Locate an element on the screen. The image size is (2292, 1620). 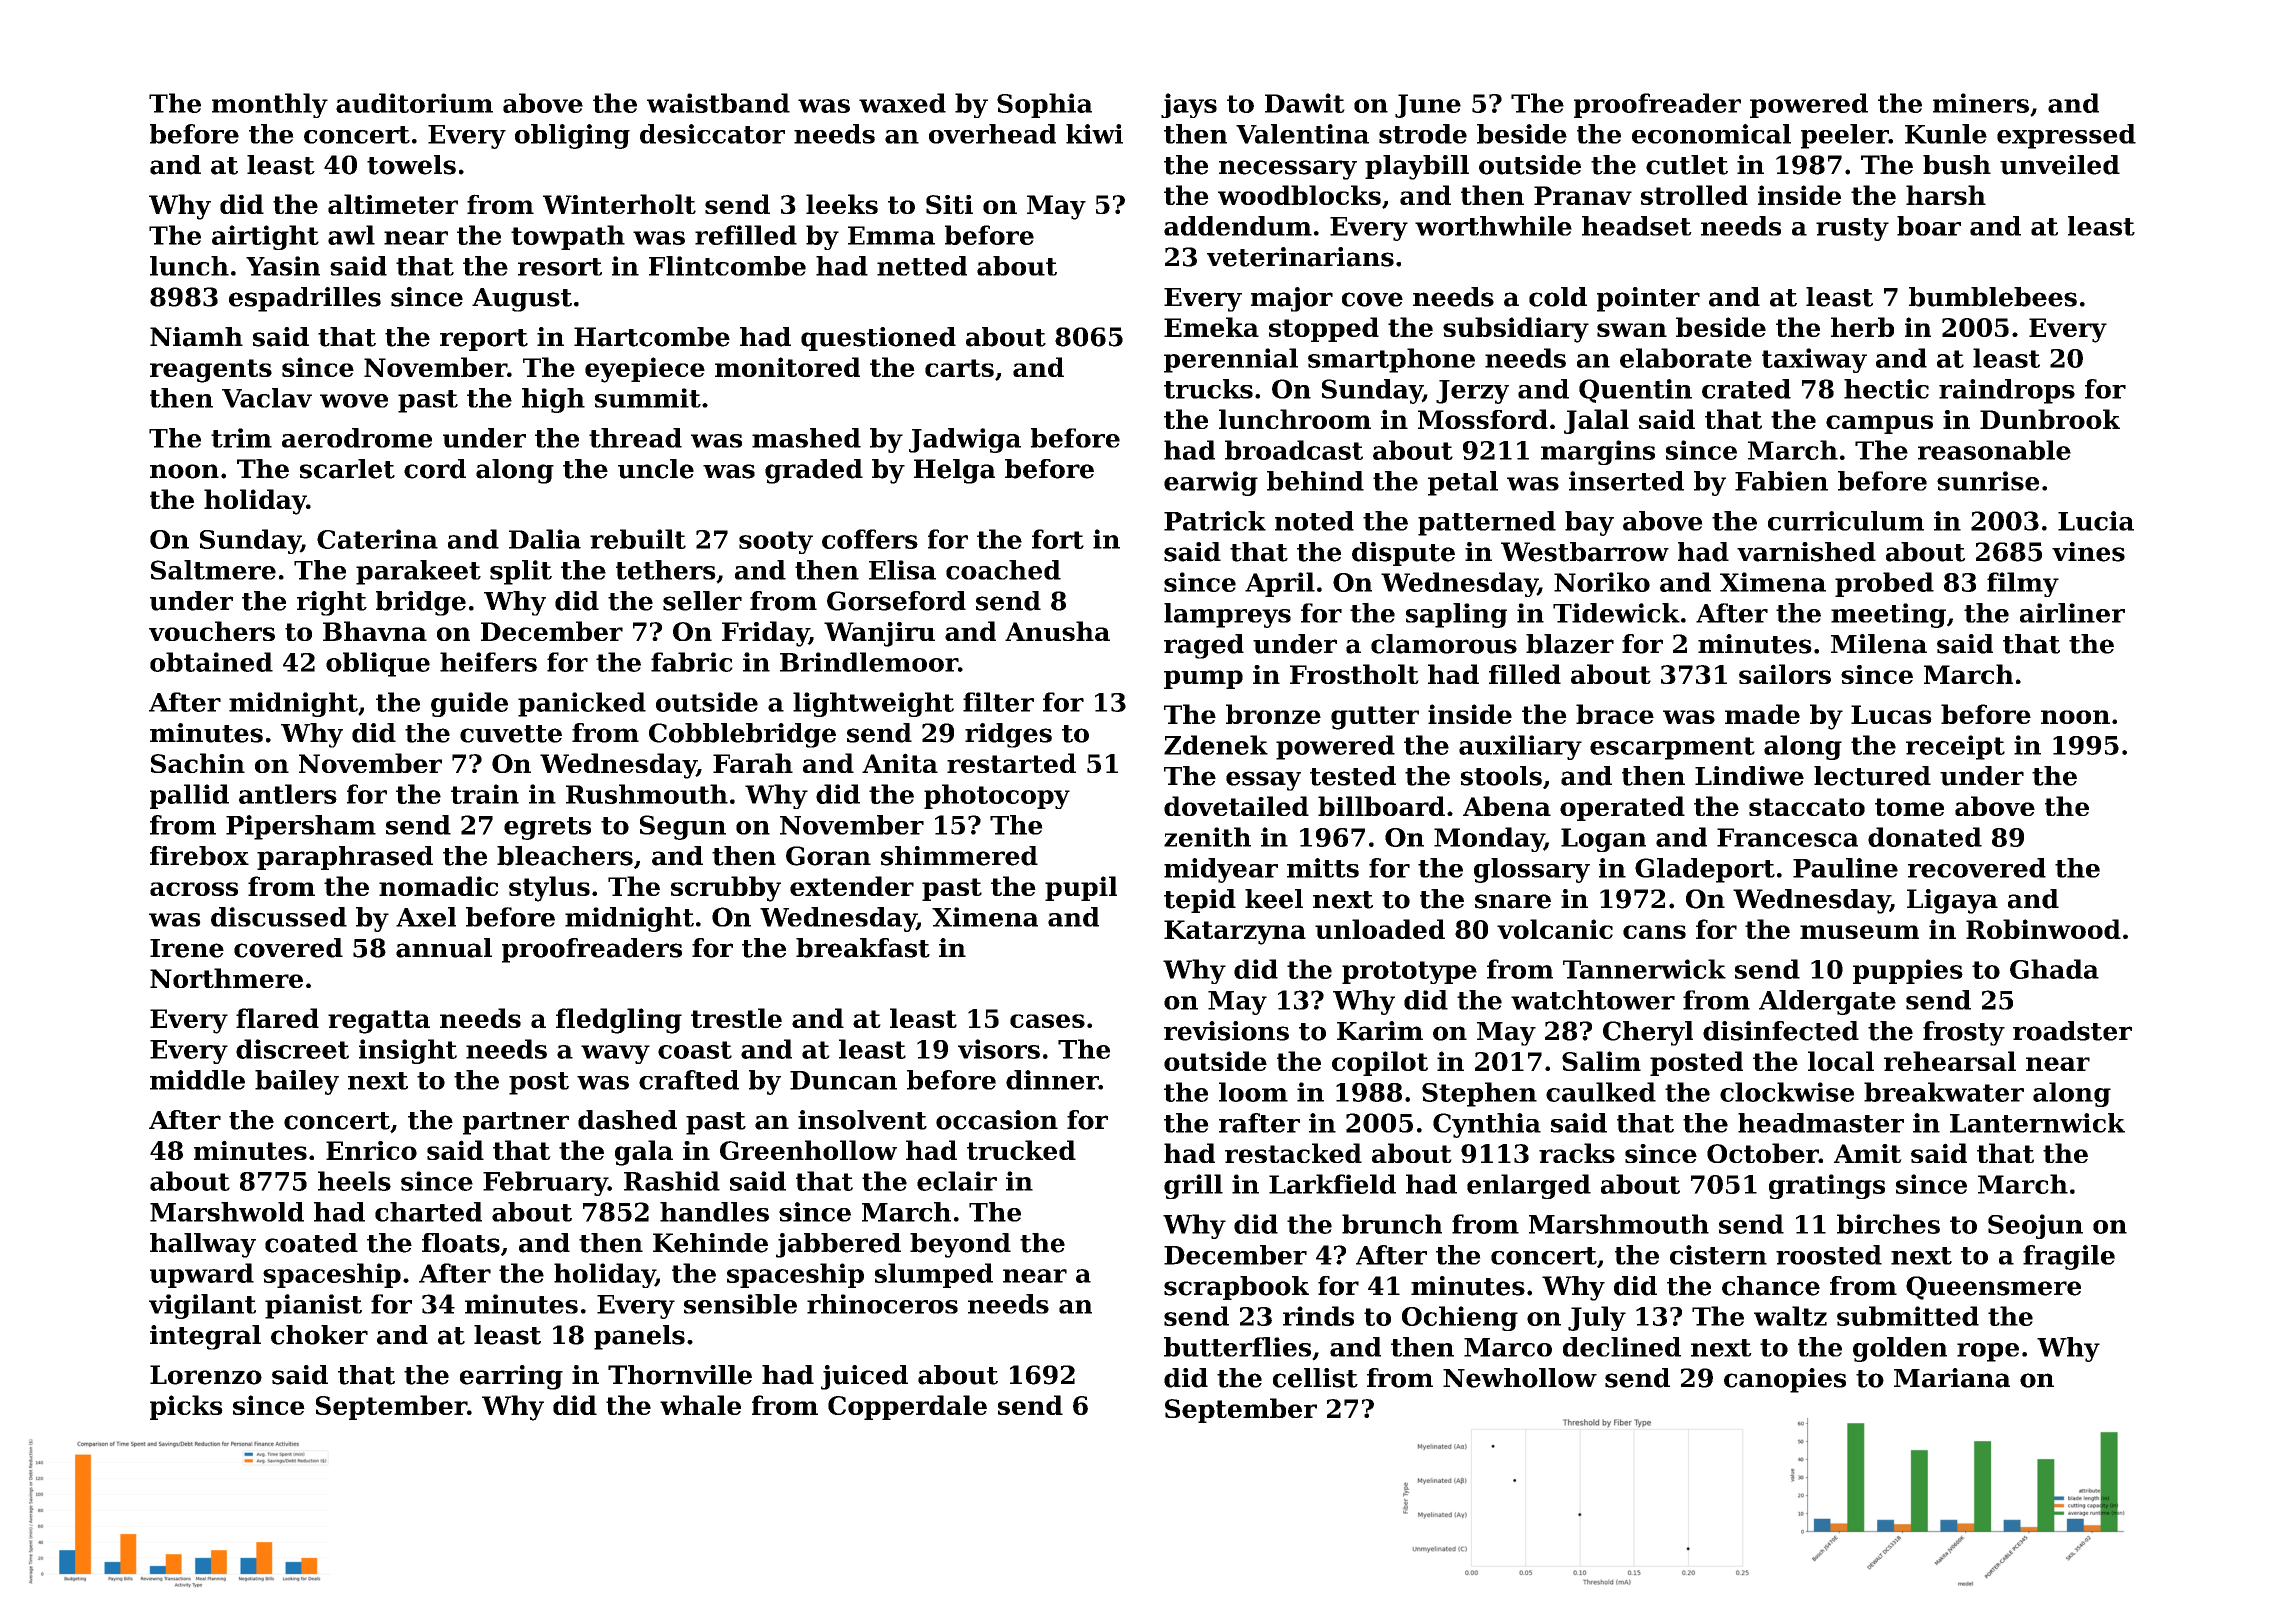
whale is located at coordinates (700, 1405).
